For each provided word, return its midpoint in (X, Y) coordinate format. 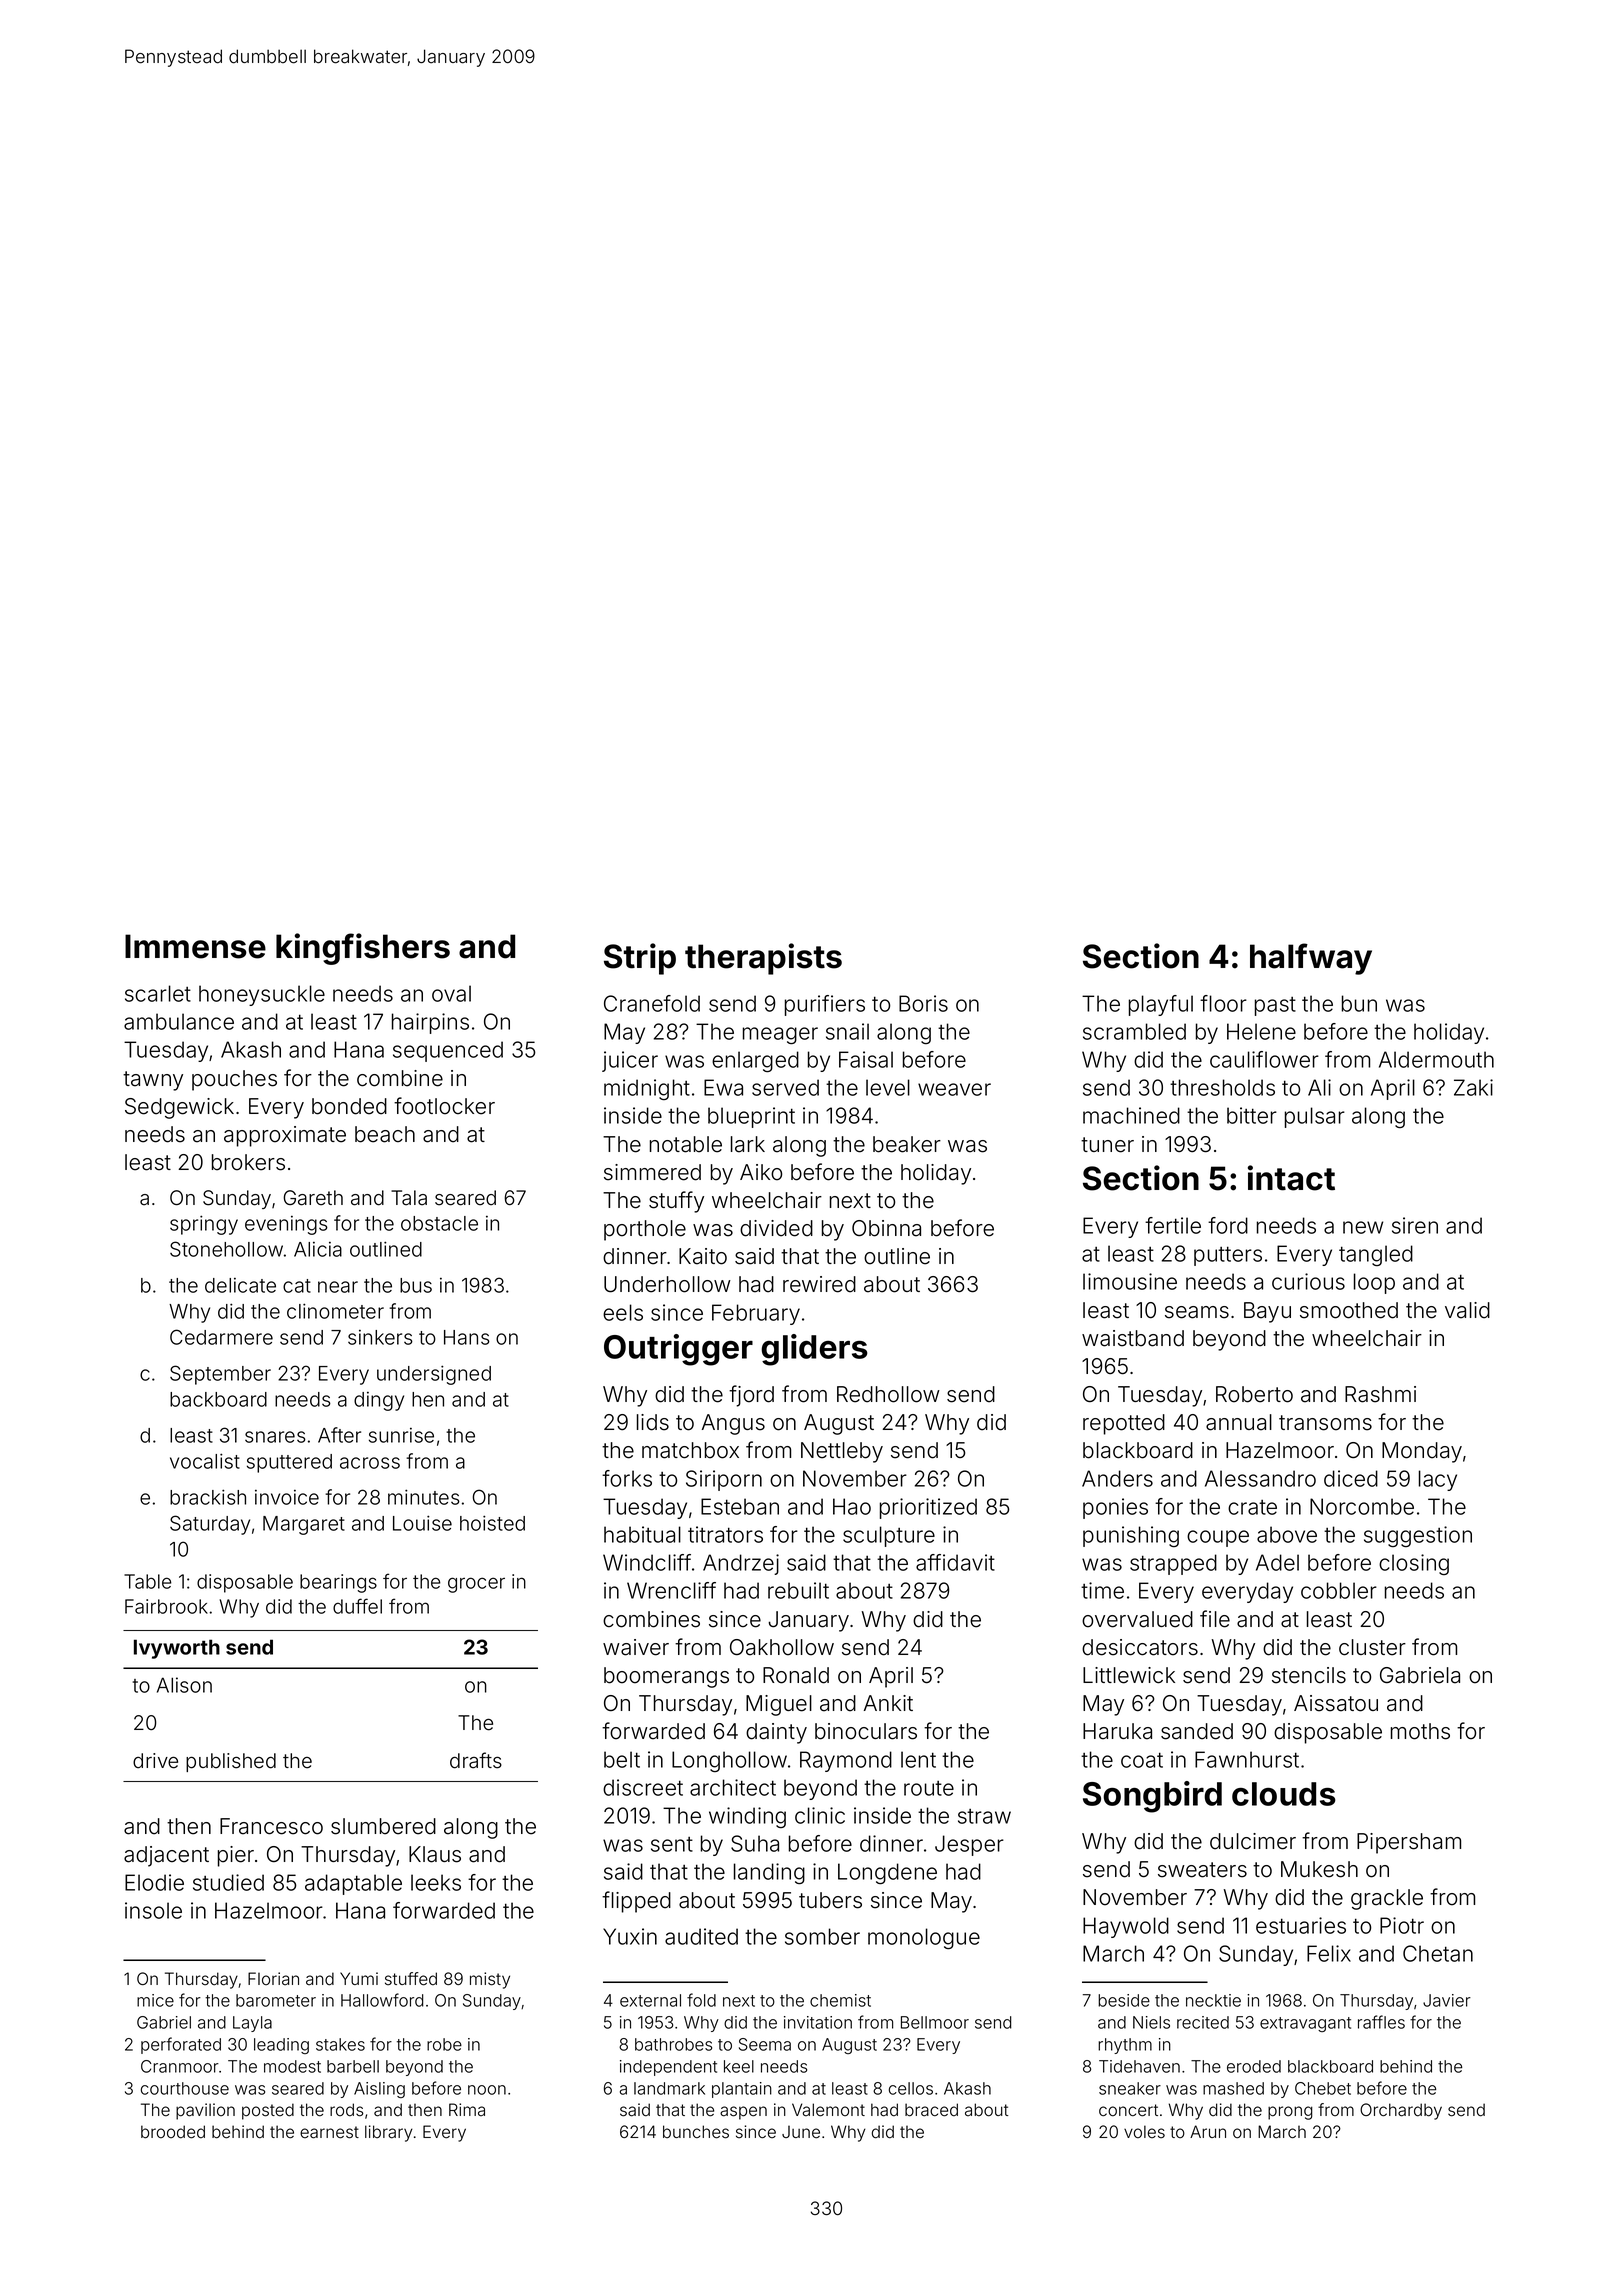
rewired (819, 1284)
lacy (1438, 1480)
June (801, 2132)
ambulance (179, 1021)
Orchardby (1401, 2111)
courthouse (185, 2088)
